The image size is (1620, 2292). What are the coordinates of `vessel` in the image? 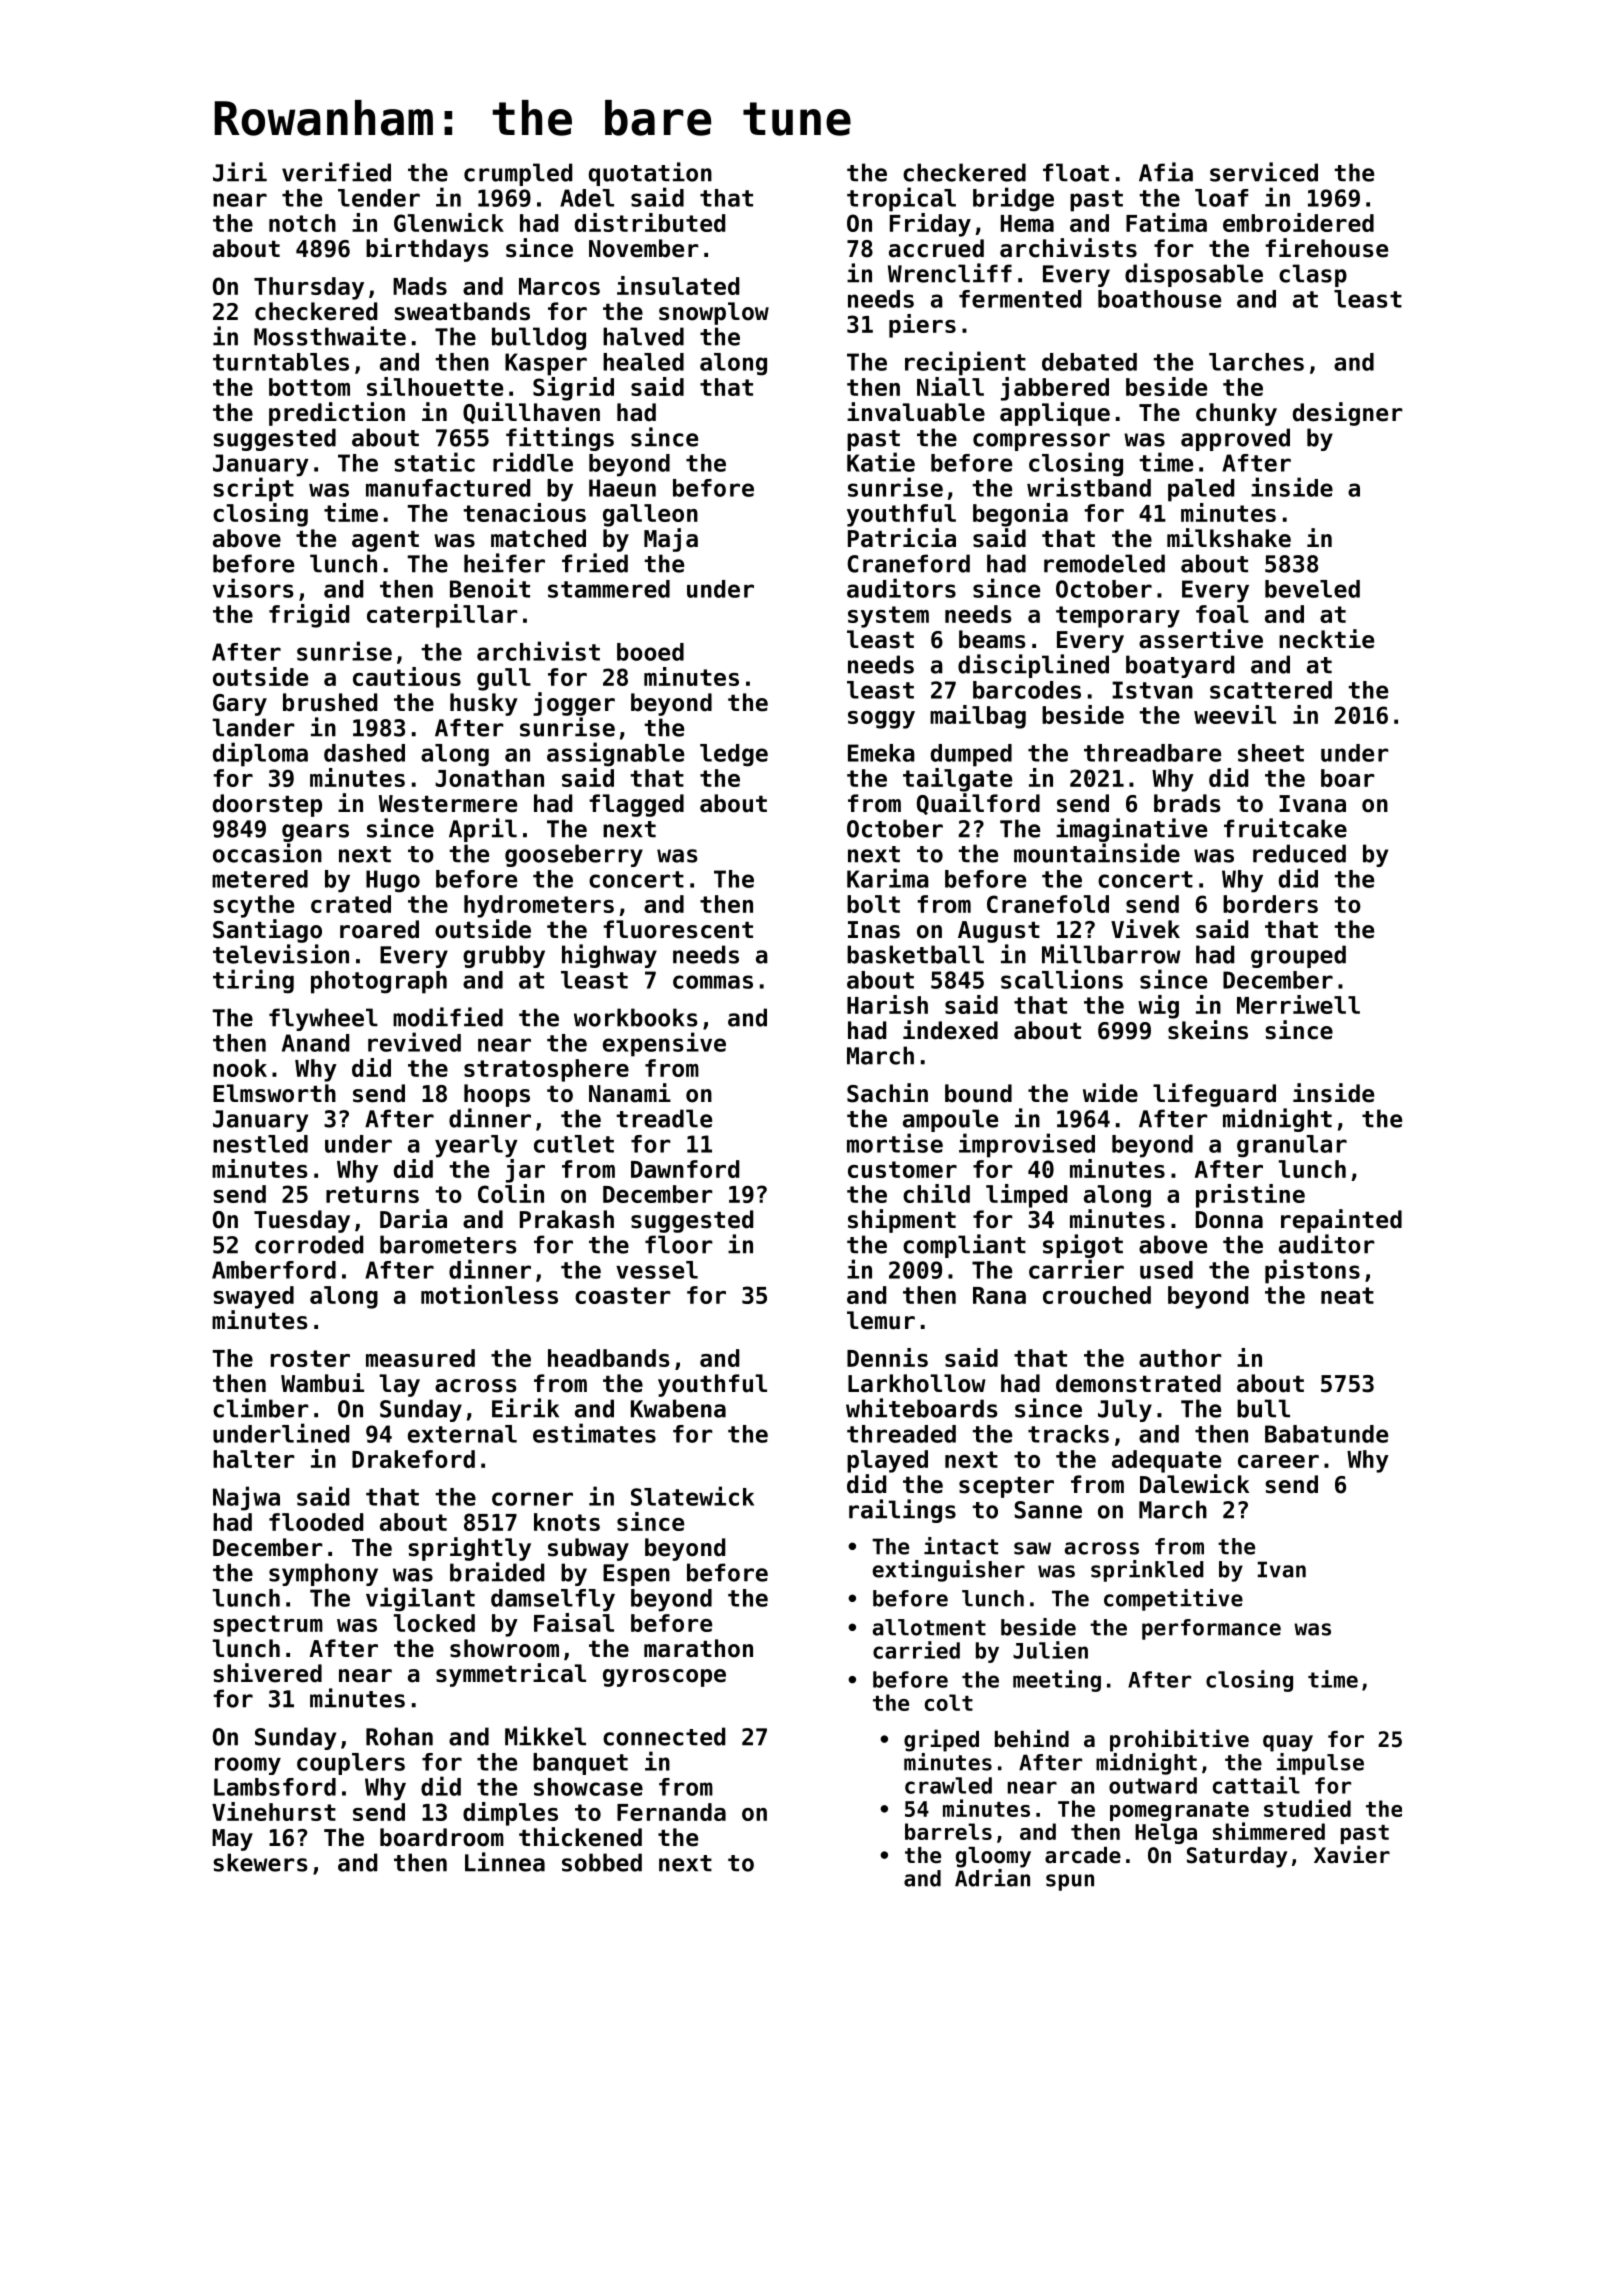 It's located at (657, 1270).
